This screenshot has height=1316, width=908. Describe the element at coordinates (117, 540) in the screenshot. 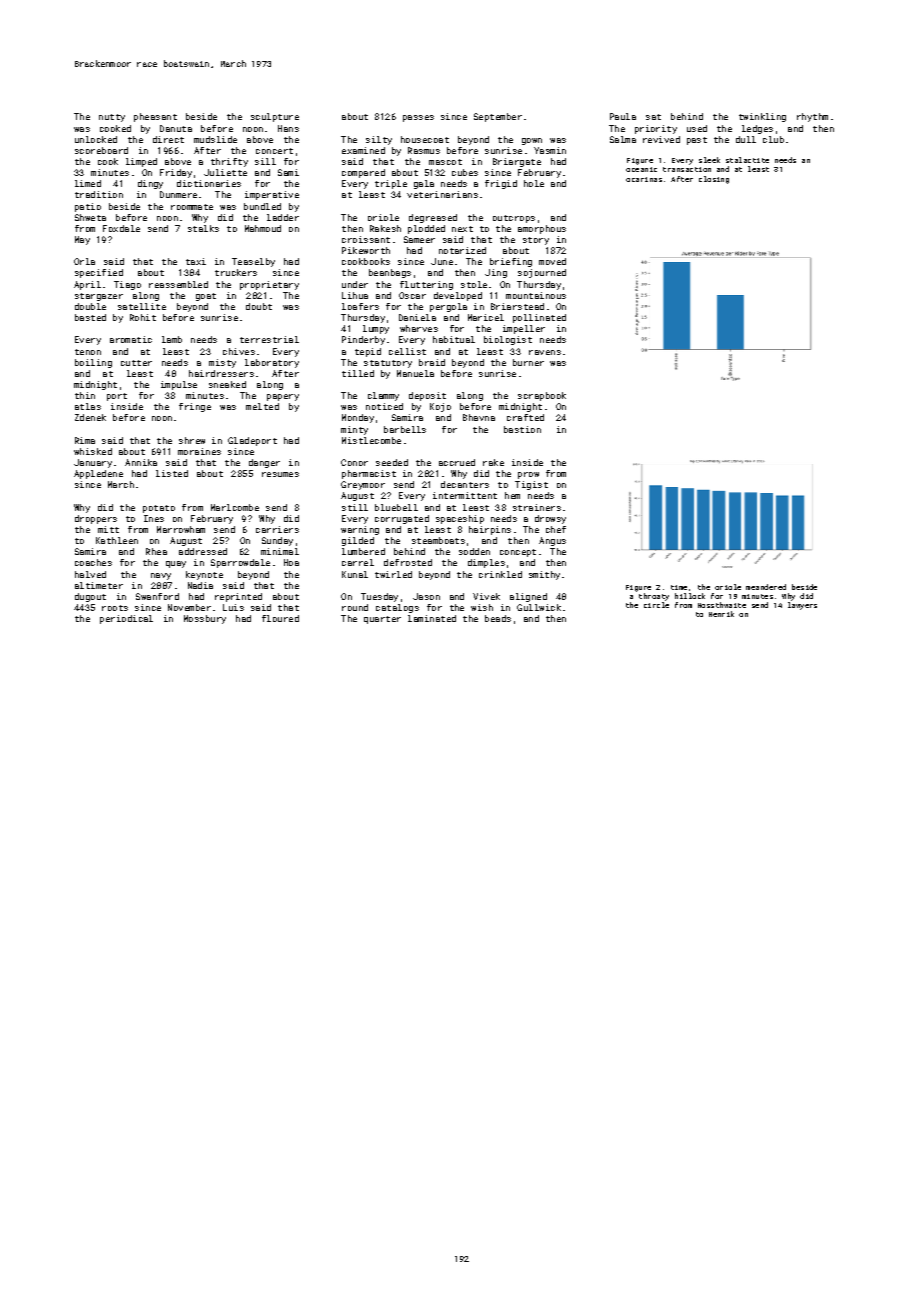

I see `Kathleen` at that location.
